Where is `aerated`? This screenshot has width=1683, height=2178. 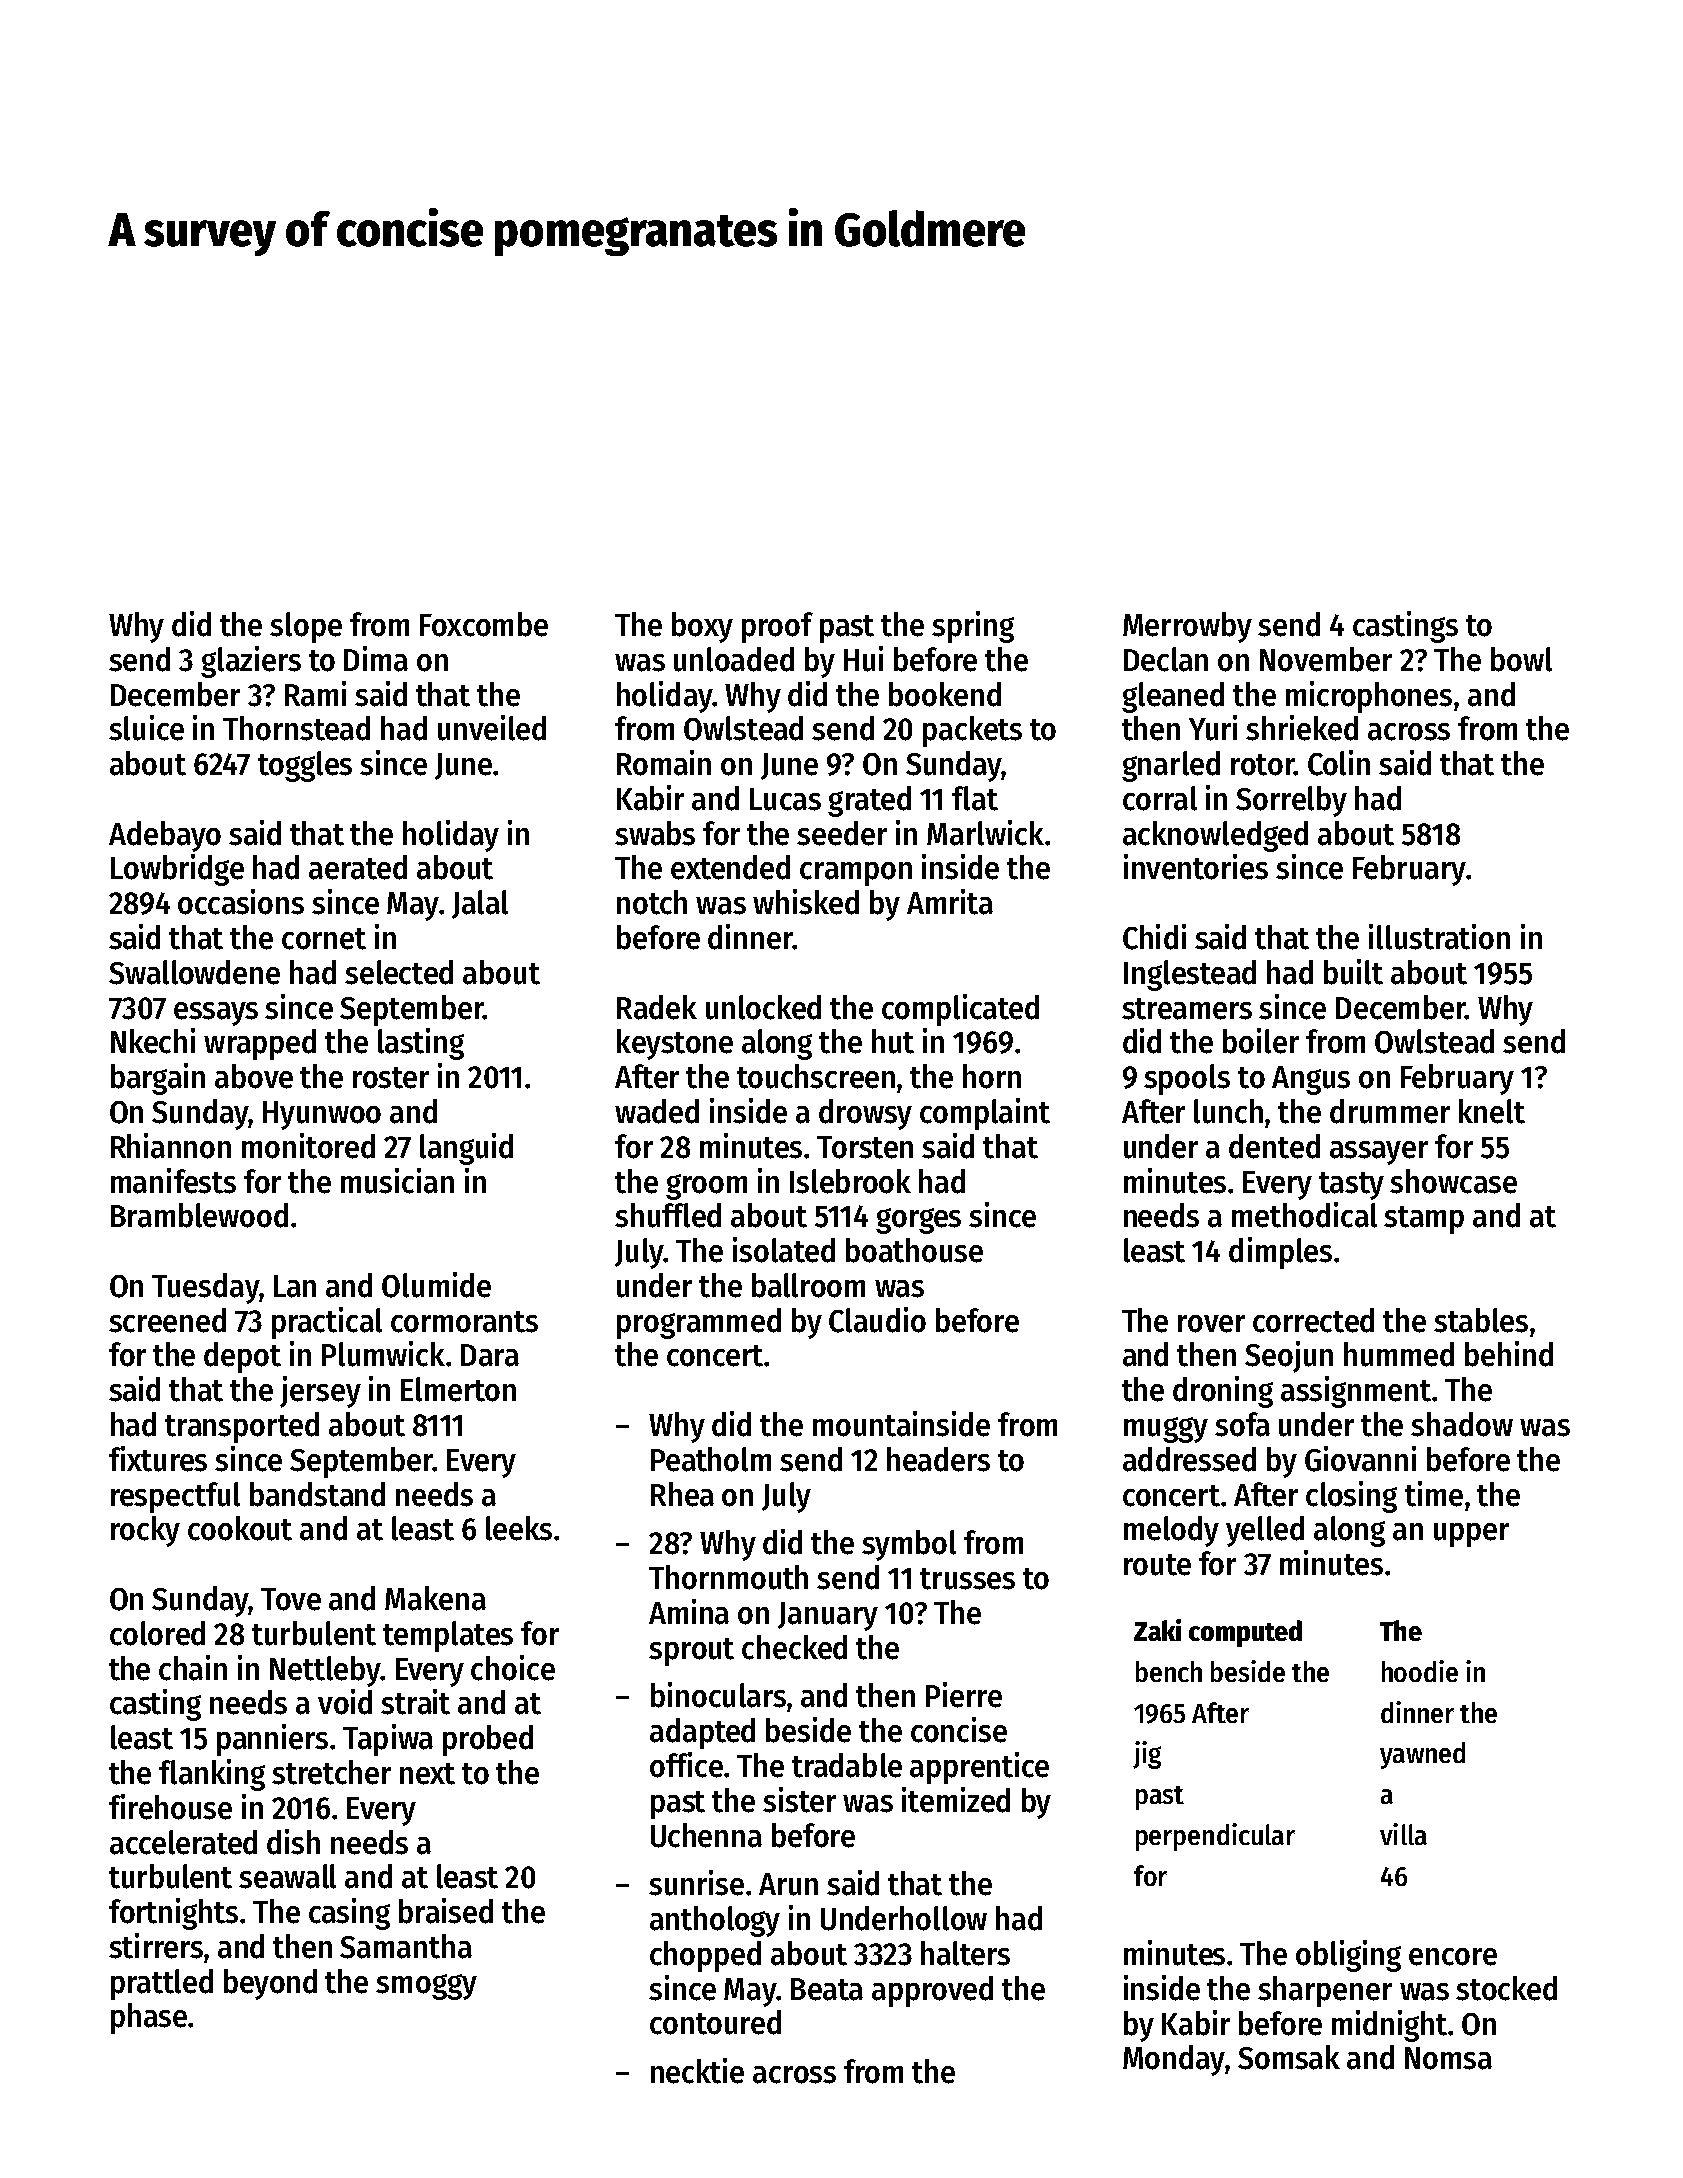 aerated is located at coordinates (358, 867).
